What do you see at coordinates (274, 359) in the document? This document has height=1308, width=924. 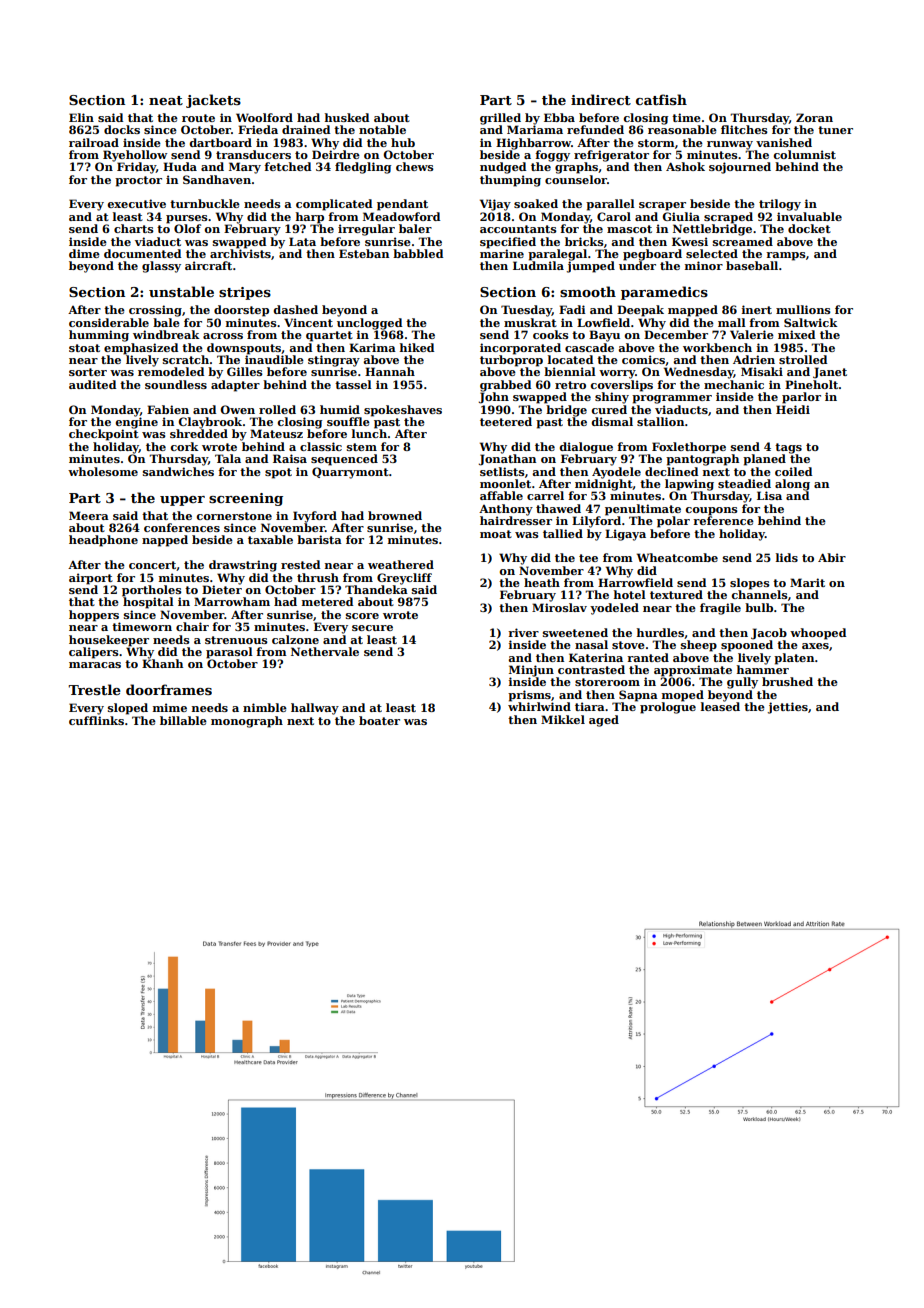 I see `inaudible` at bounding box center [274, 359].
